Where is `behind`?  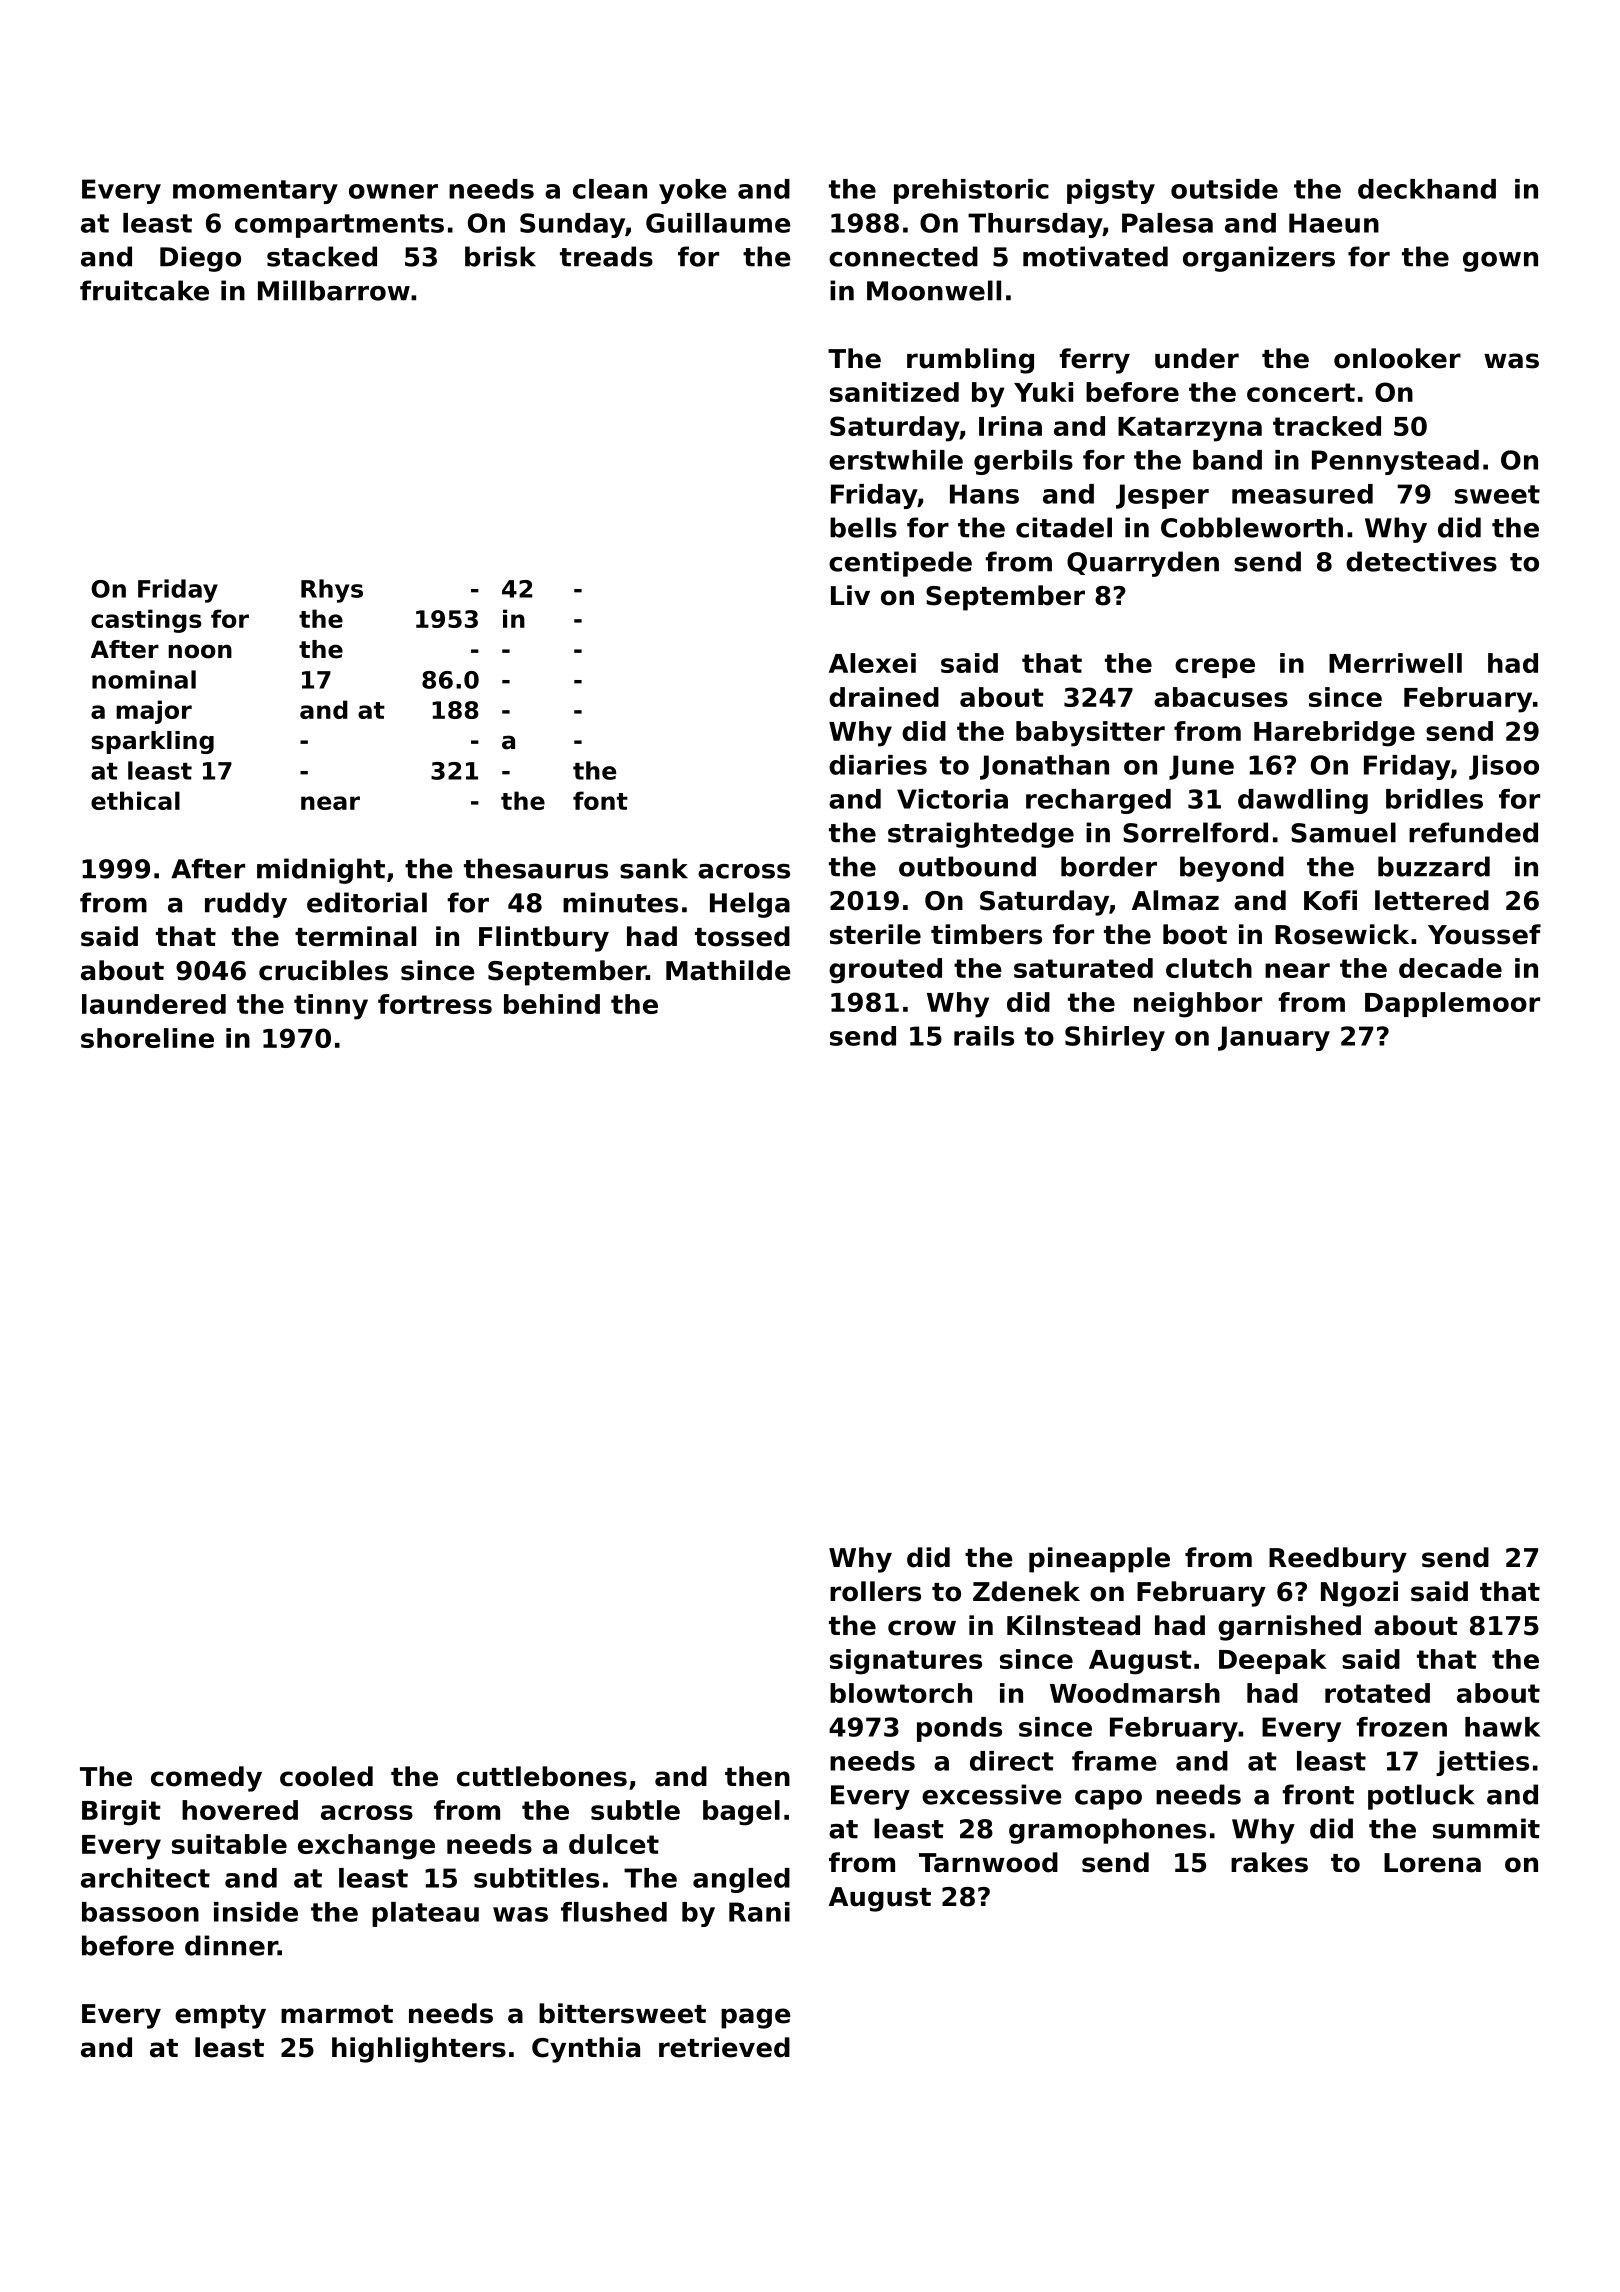 behind is located at coordinates (552, 1004).
